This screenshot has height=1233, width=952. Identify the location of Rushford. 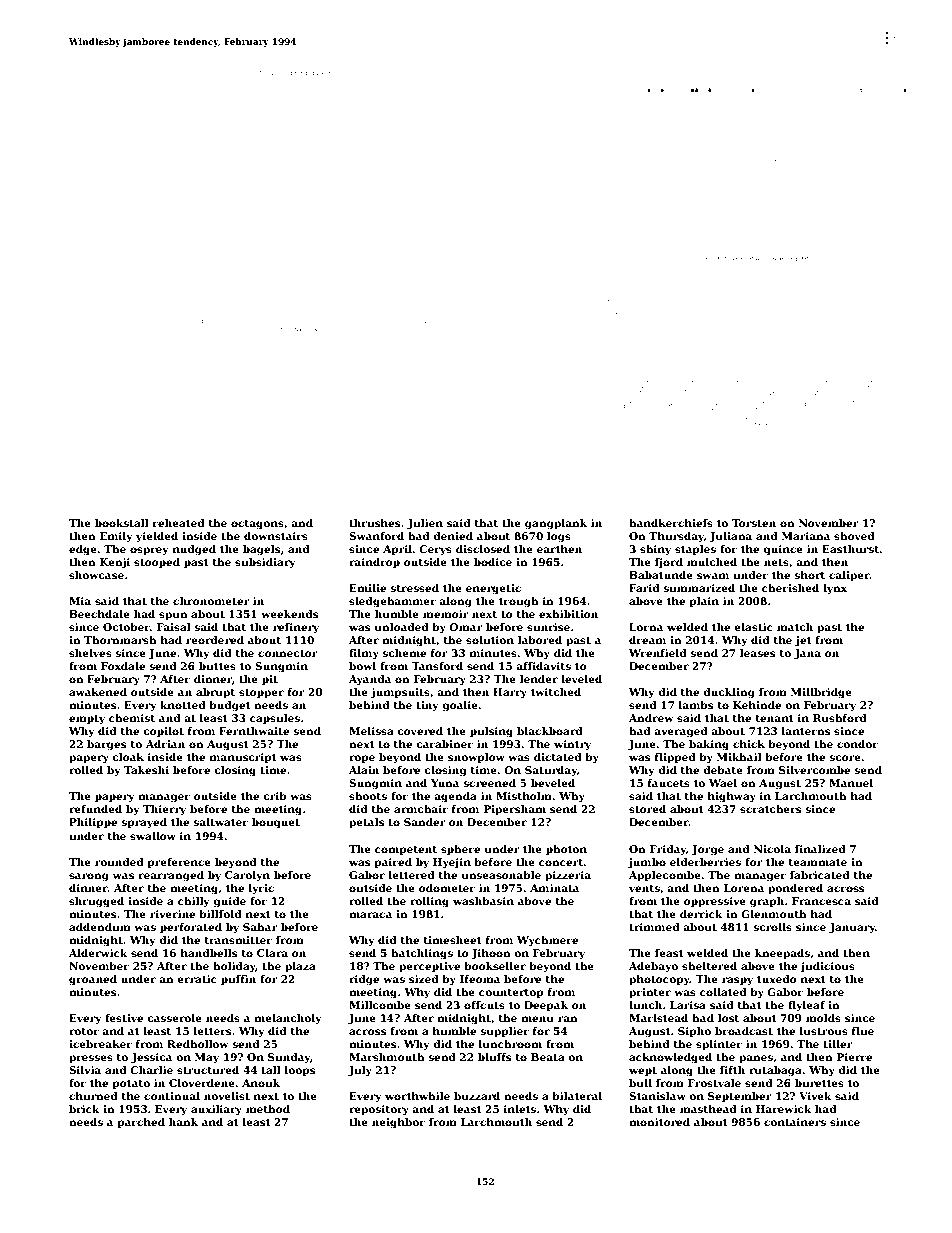
(840, 718).
